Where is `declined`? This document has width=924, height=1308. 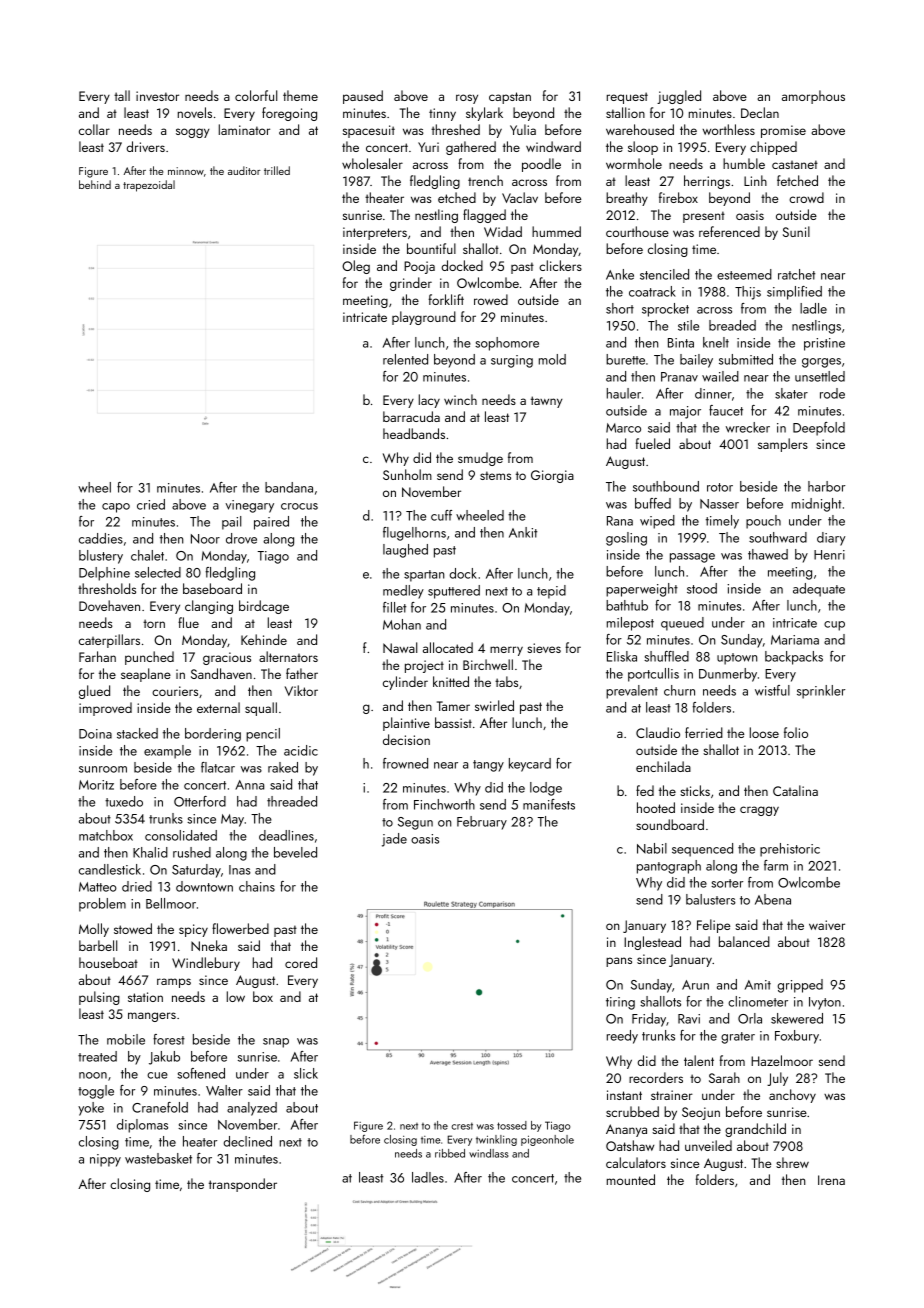 declined is located at coordinates (247, 1141).
